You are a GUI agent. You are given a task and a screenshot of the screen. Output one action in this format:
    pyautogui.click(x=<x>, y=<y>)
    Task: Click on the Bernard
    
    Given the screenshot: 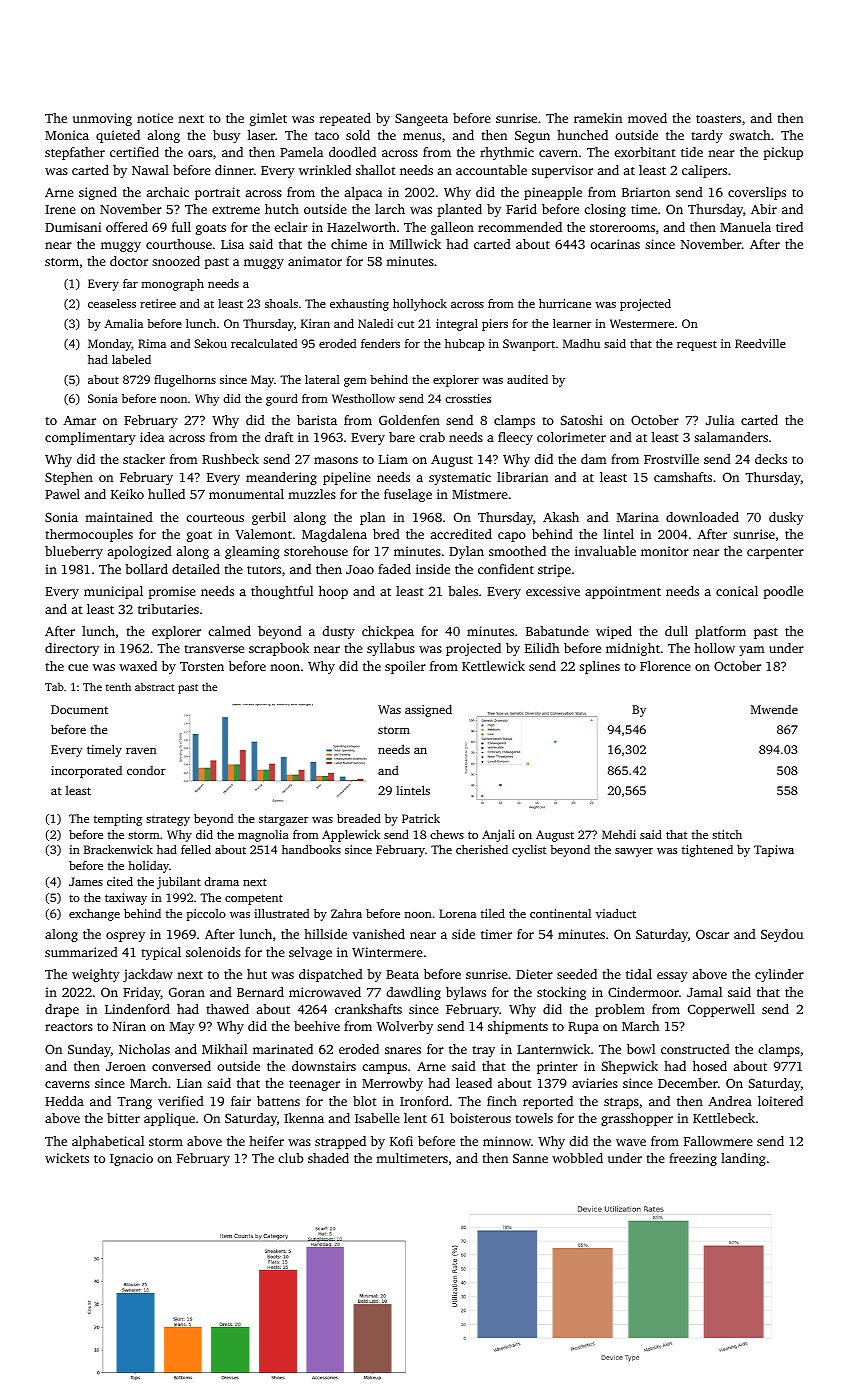 What is the action you would take?
    pyautogui.click(x=260, y=992)
